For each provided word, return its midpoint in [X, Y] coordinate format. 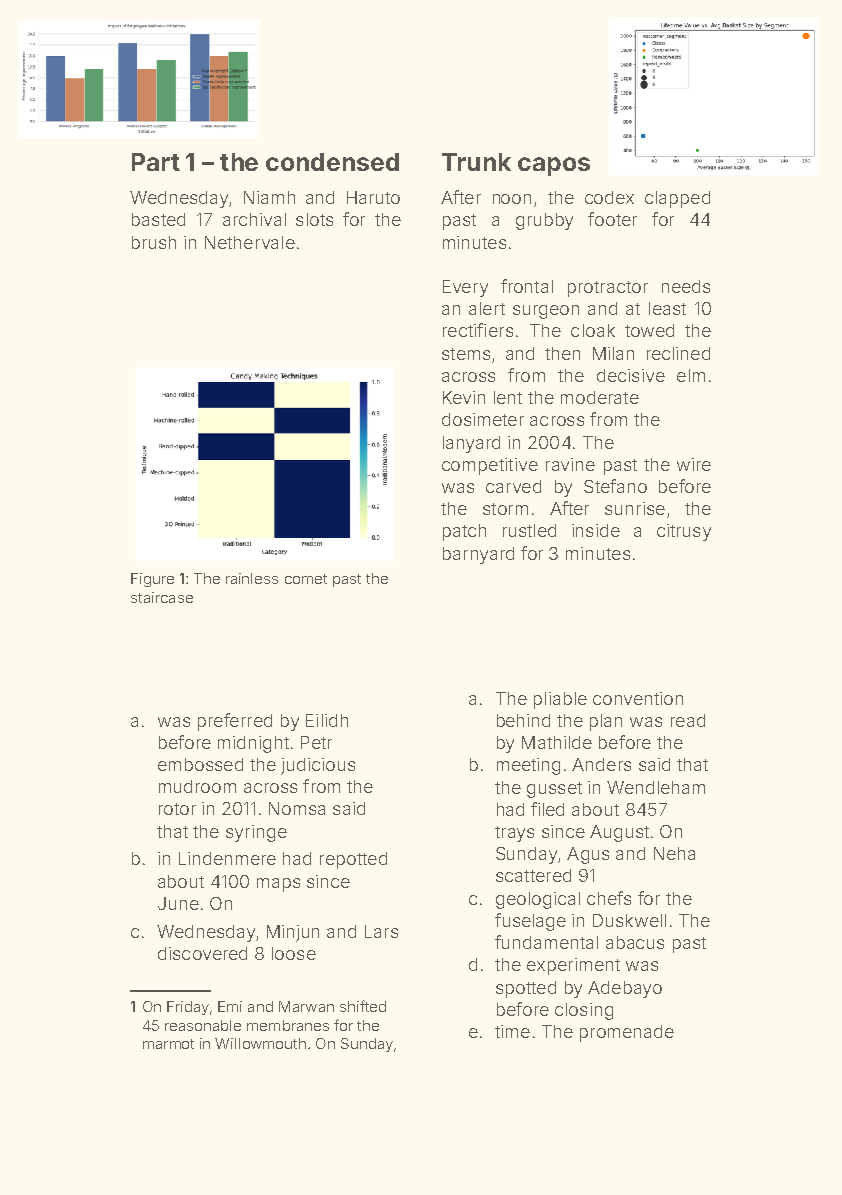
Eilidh [327, 720]
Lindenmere [227, 858]
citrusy [684, 532]
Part [156, 162]
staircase [162, 597]
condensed [332, 162]
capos [554, 166]
